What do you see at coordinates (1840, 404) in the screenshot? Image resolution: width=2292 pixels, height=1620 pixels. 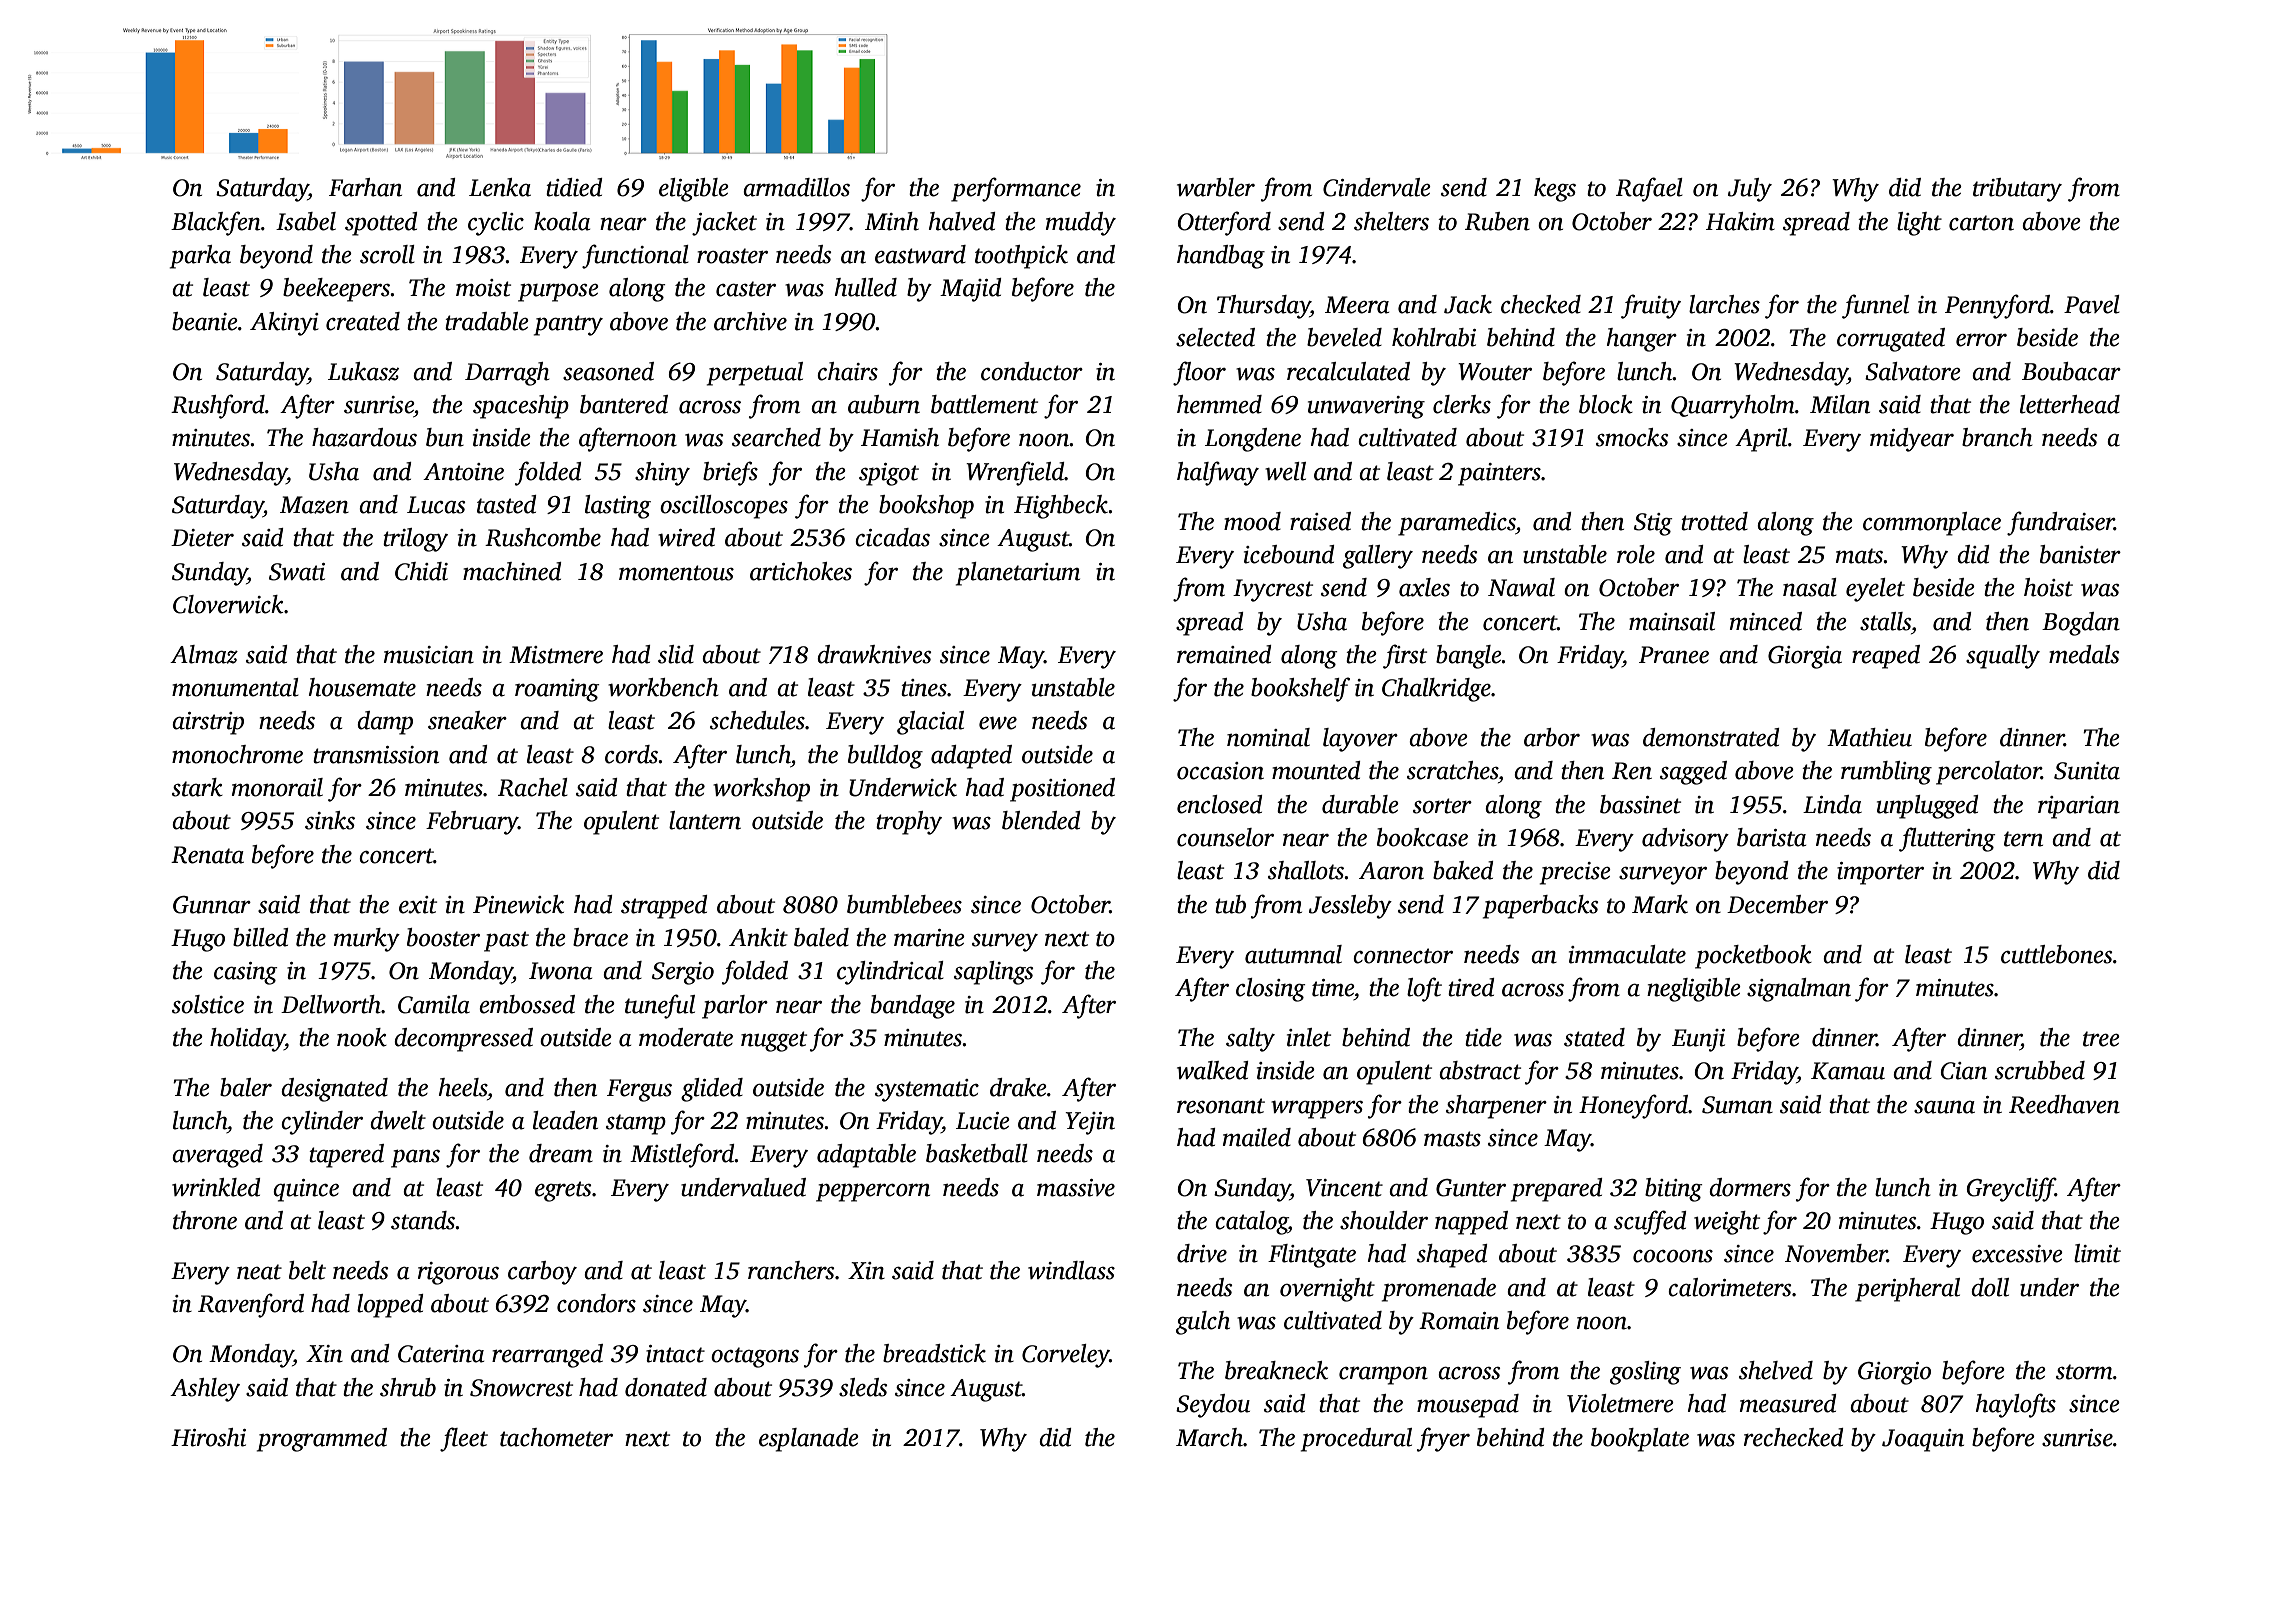 I see `Milan` at bounding box center [1840, 404].
